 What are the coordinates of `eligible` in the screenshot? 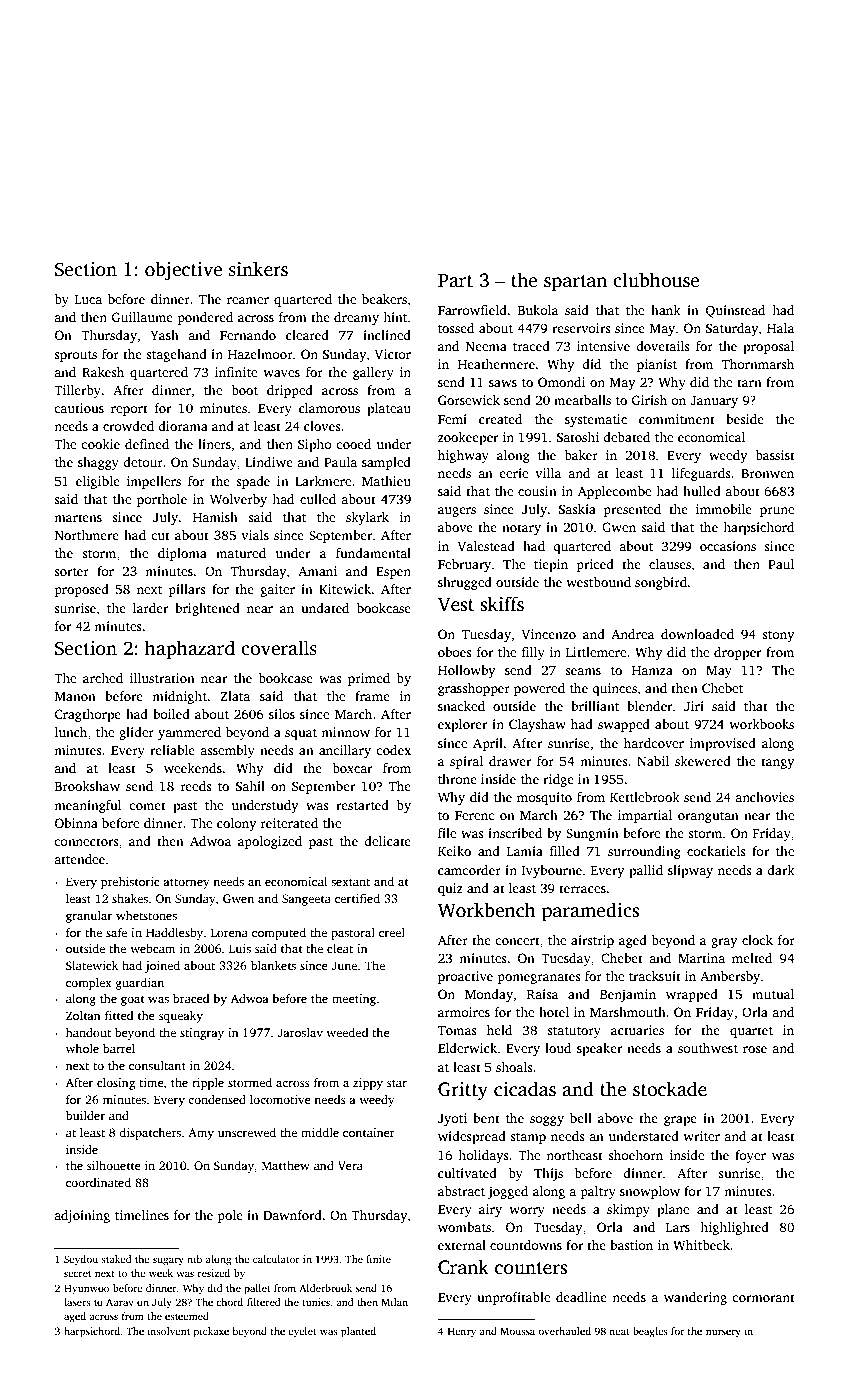 It's located at (98, 482).
